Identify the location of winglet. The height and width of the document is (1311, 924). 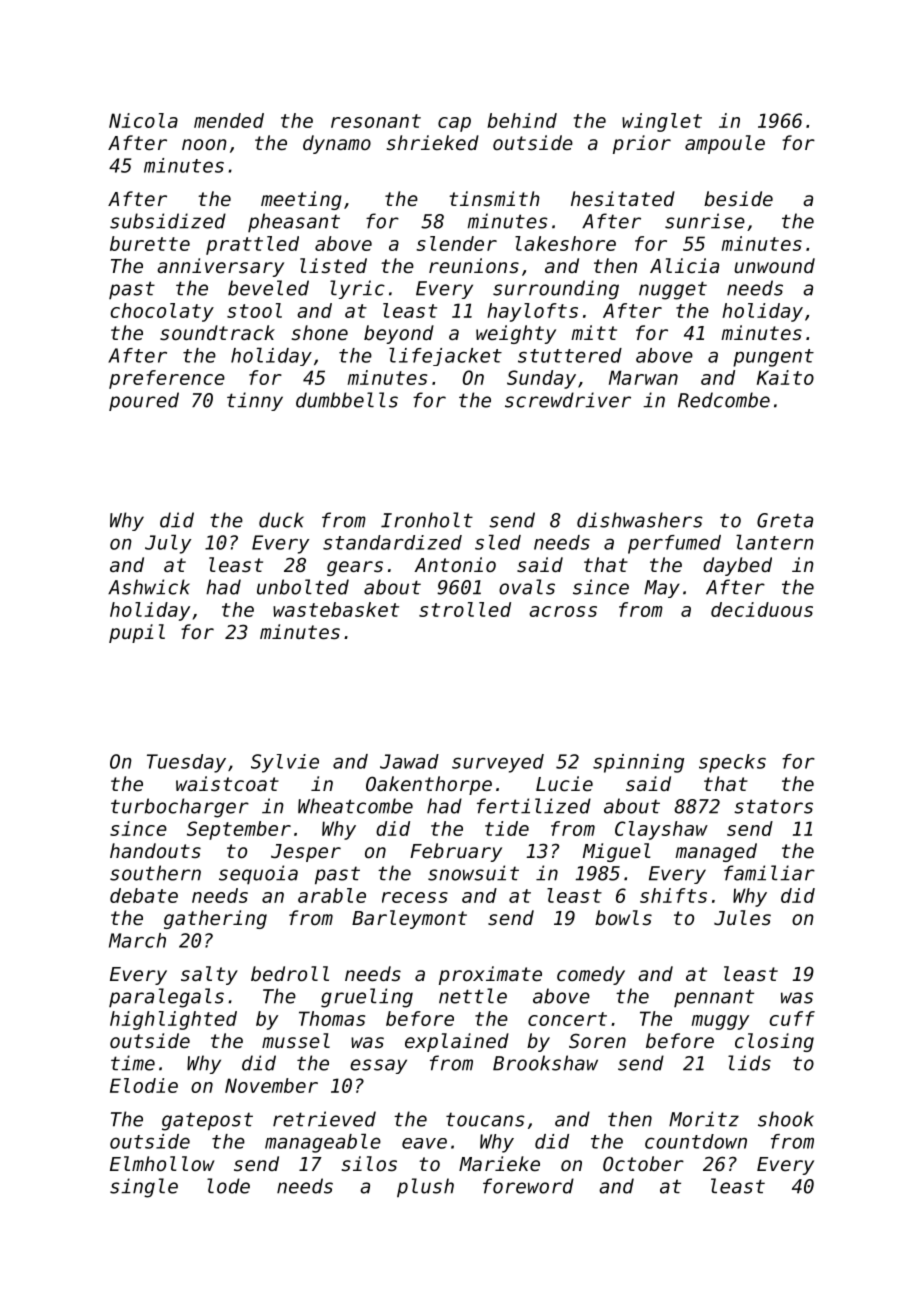
(662, 122).
